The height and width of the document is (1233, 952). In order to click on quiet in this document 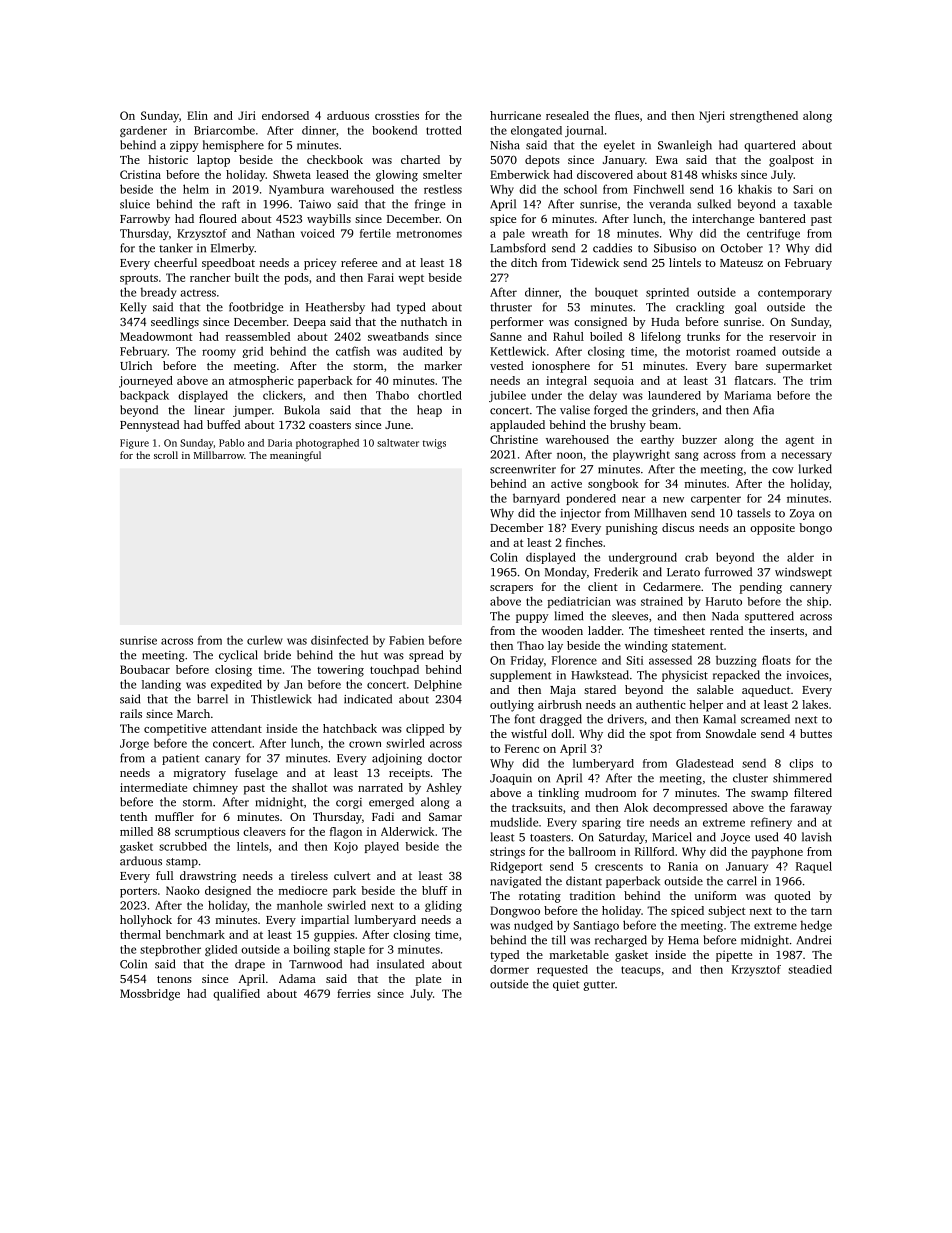, I will do `click(566, 985)`.
